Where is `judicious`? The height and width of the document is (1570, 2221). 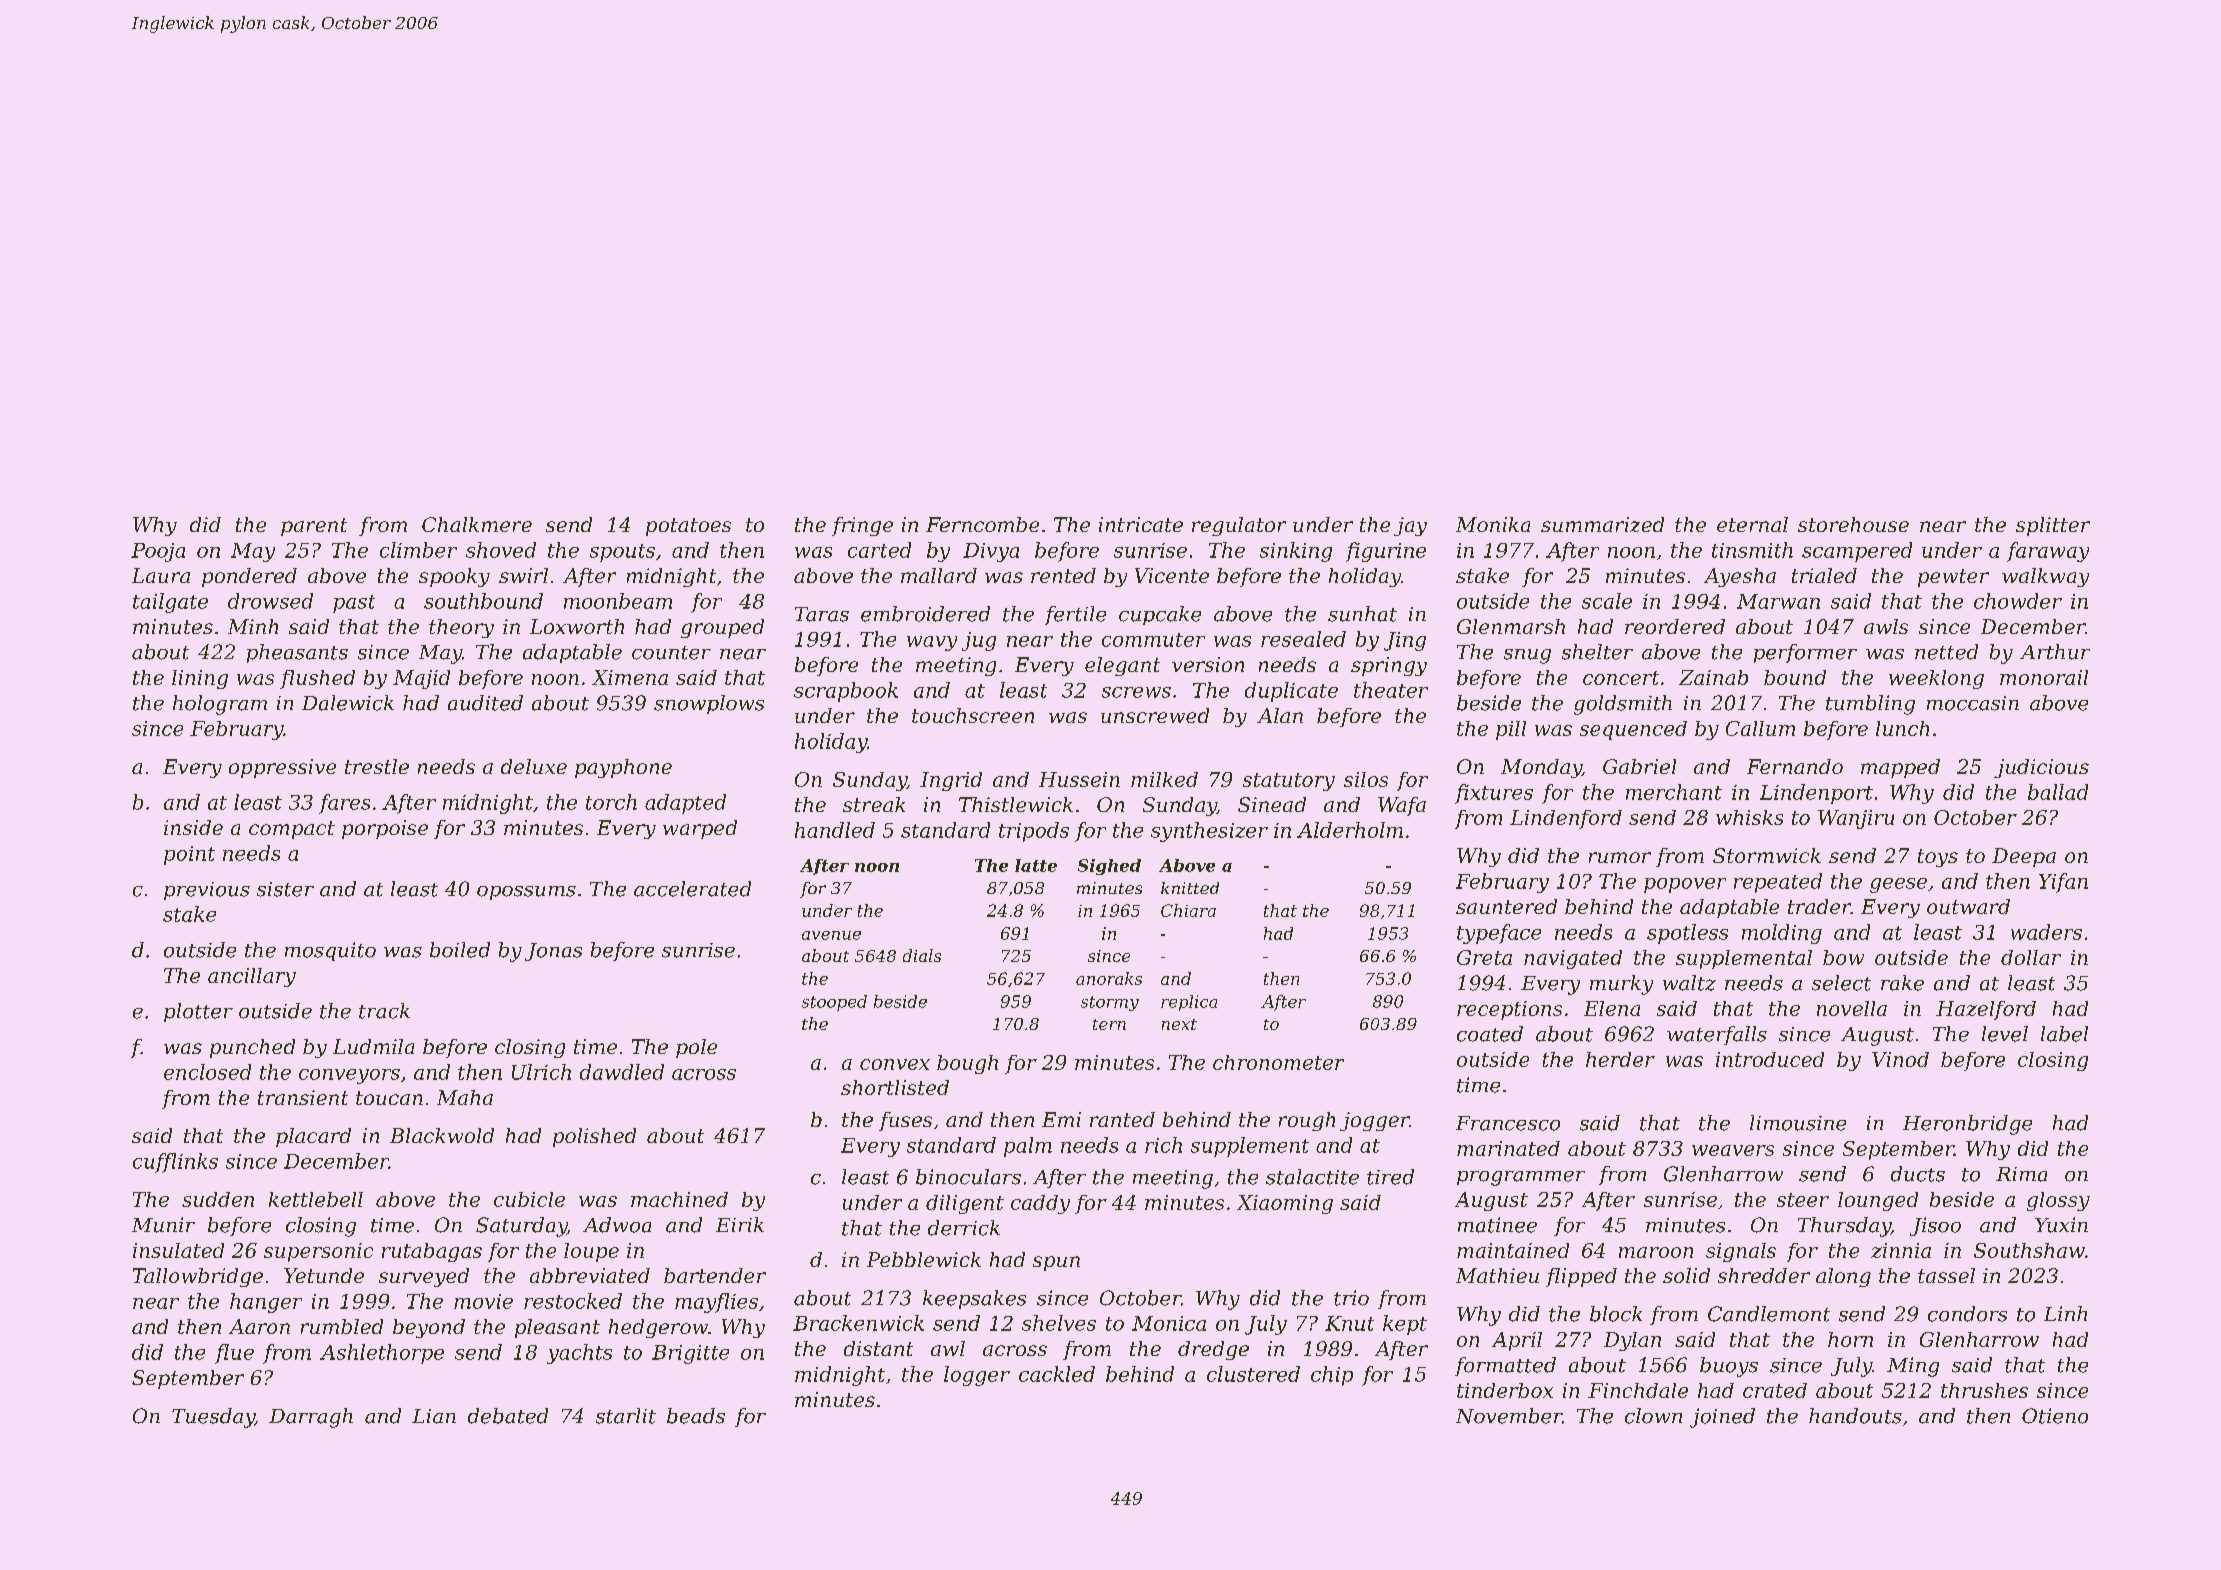 judicious is located at coordinates (2041, 768).
